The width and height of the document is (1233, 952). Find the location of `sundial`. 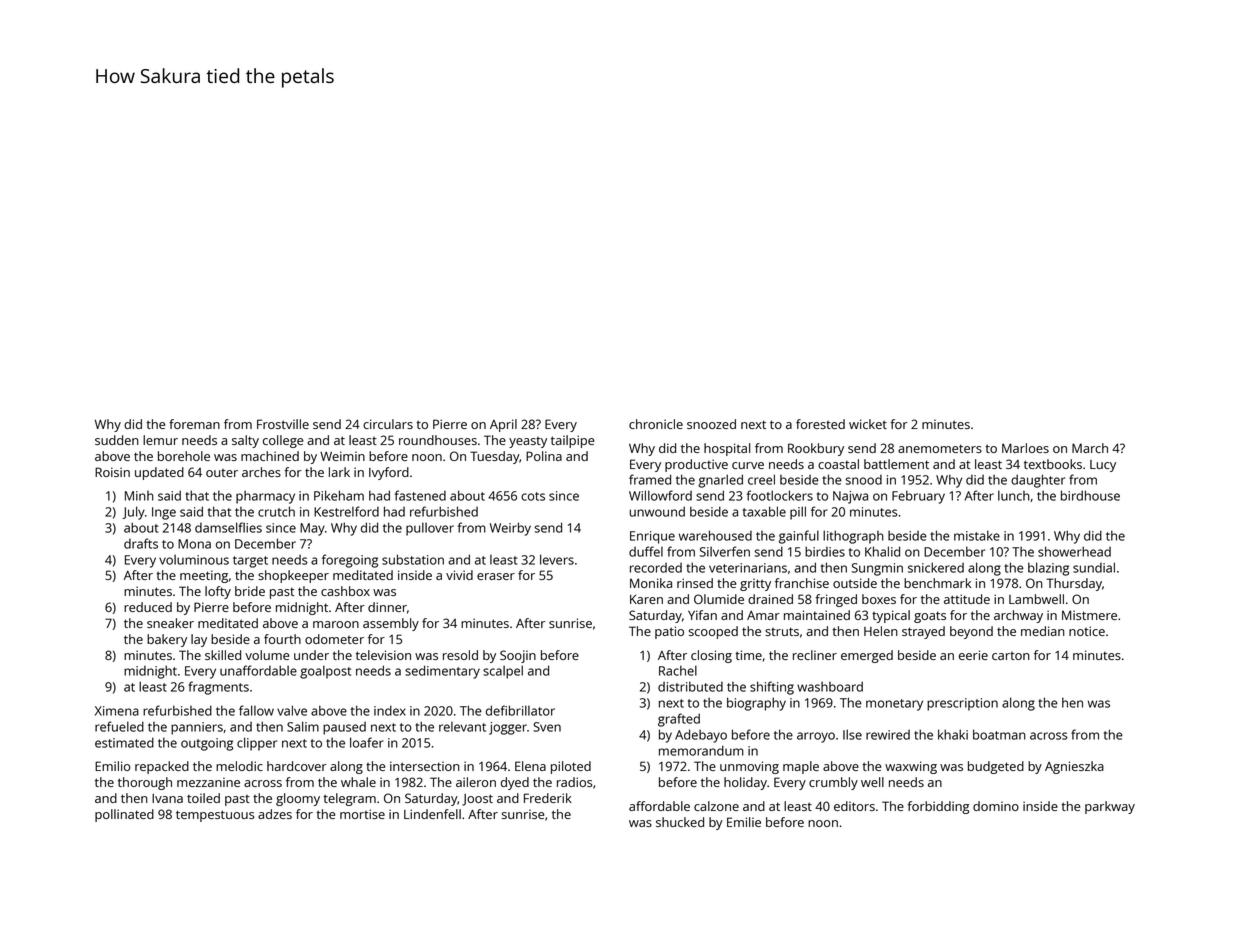

sundial is located at coordinates (1094, 567).
